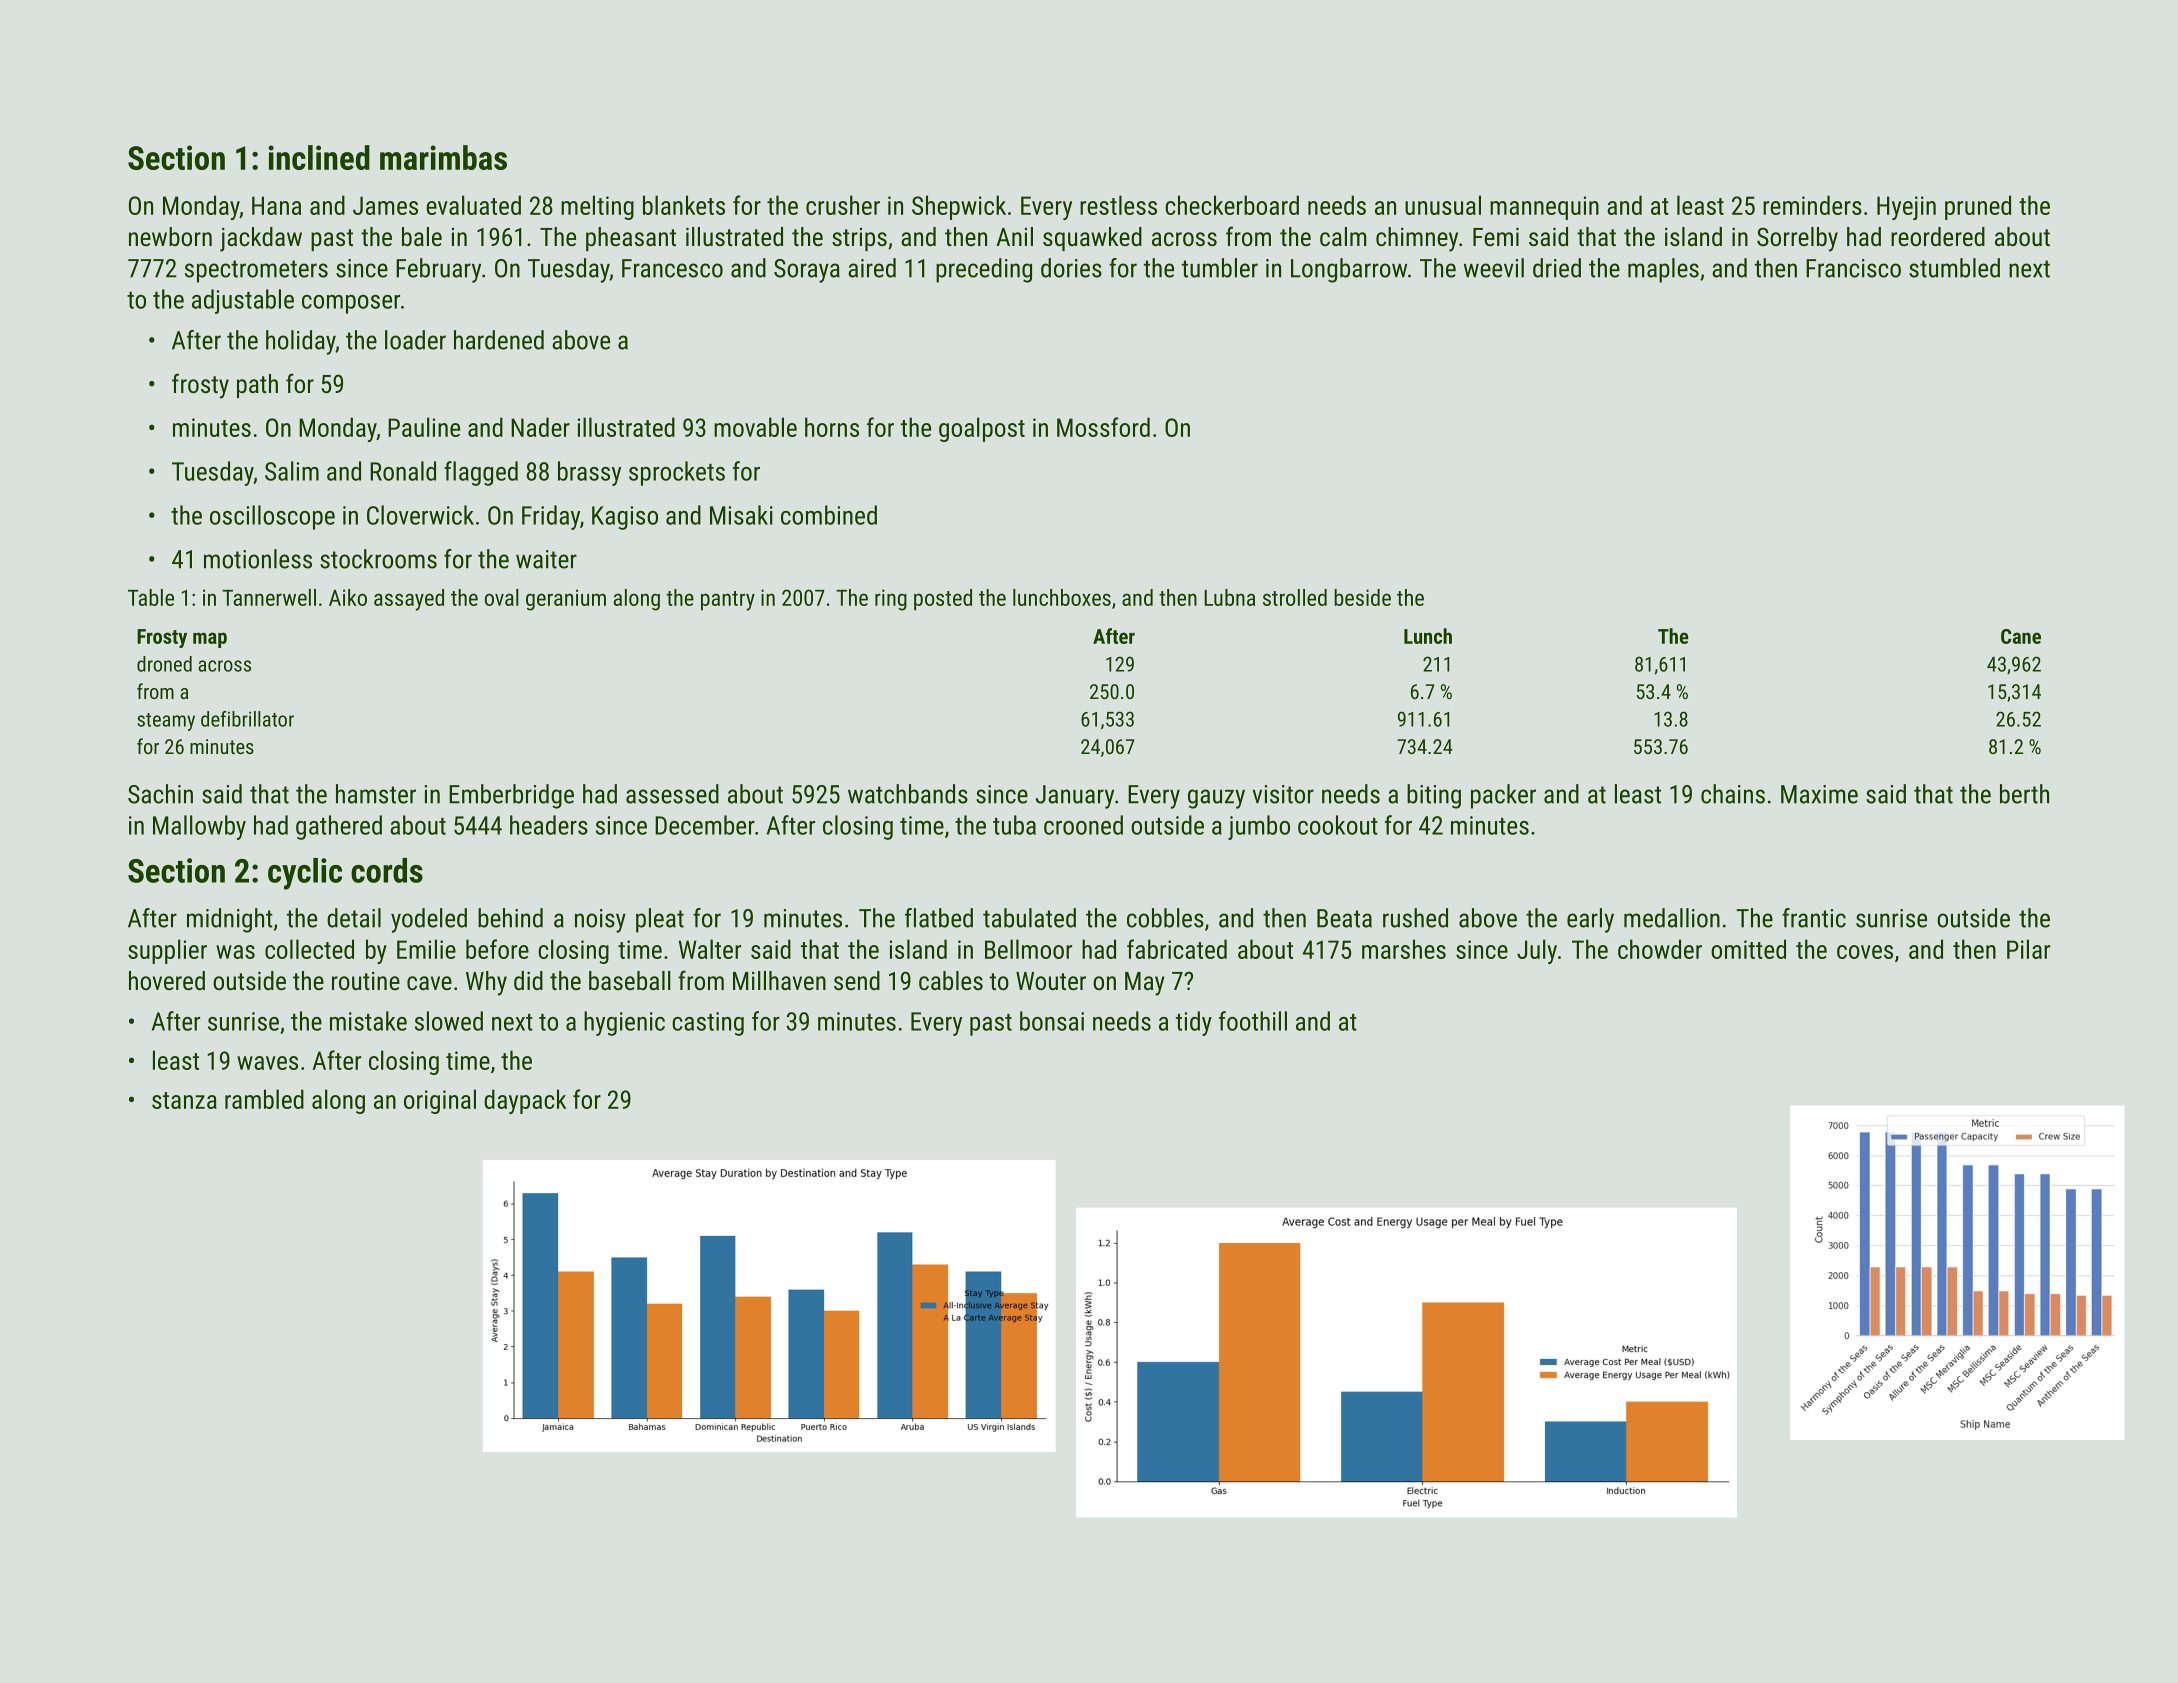  What do you see at coordinates (1362, 597) in the screenshot?
I see `beside` at bounding box center [1362, 597].
